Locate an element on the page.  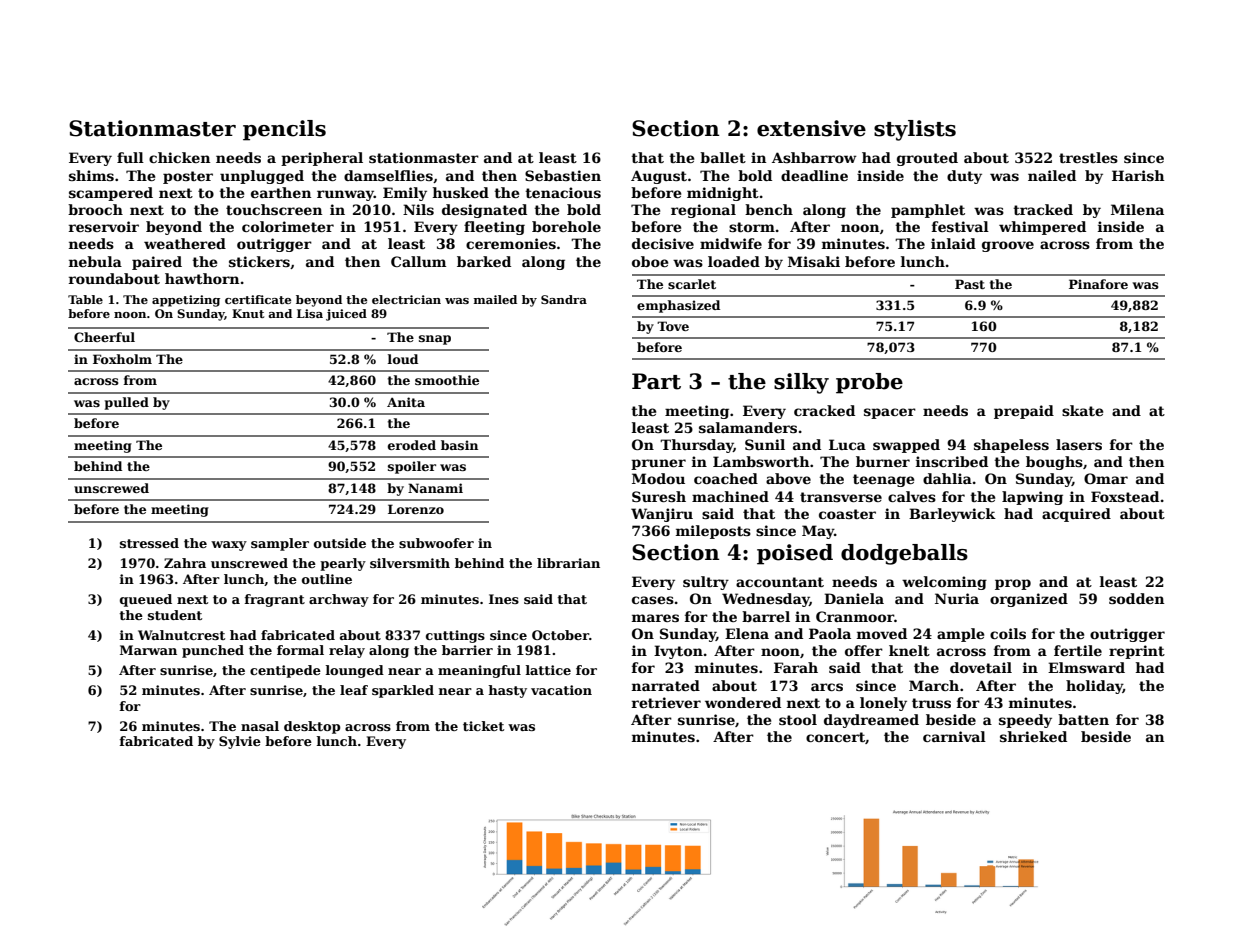
stylists is located at coordinates (915, 130).
